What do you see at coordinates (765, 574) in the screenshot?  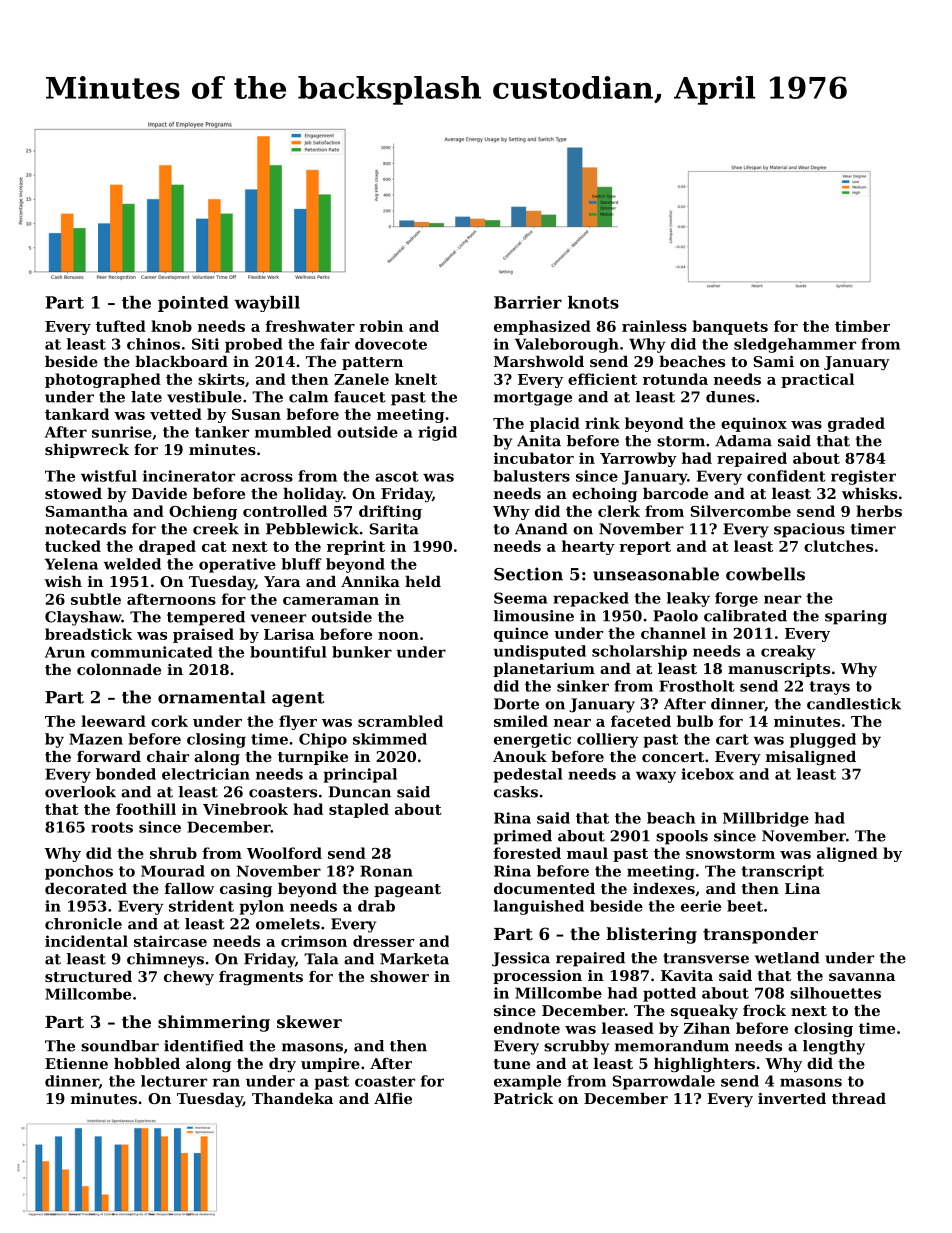 I see `cowbells` at bounding box center [765, 574].
